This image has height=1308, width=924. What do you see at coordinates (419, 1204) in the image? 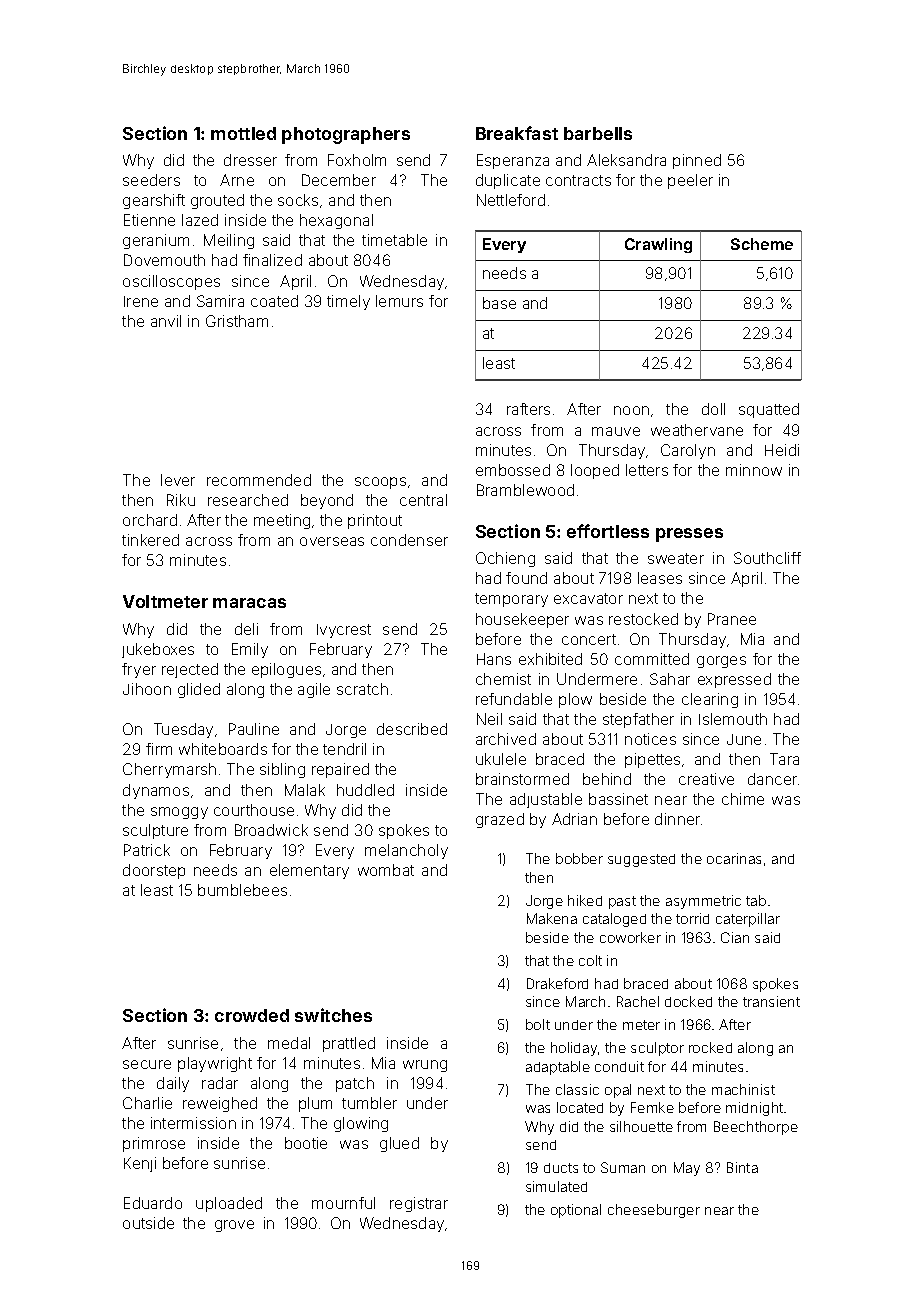
I see `registrar` at bounding box center [419, 1204].
